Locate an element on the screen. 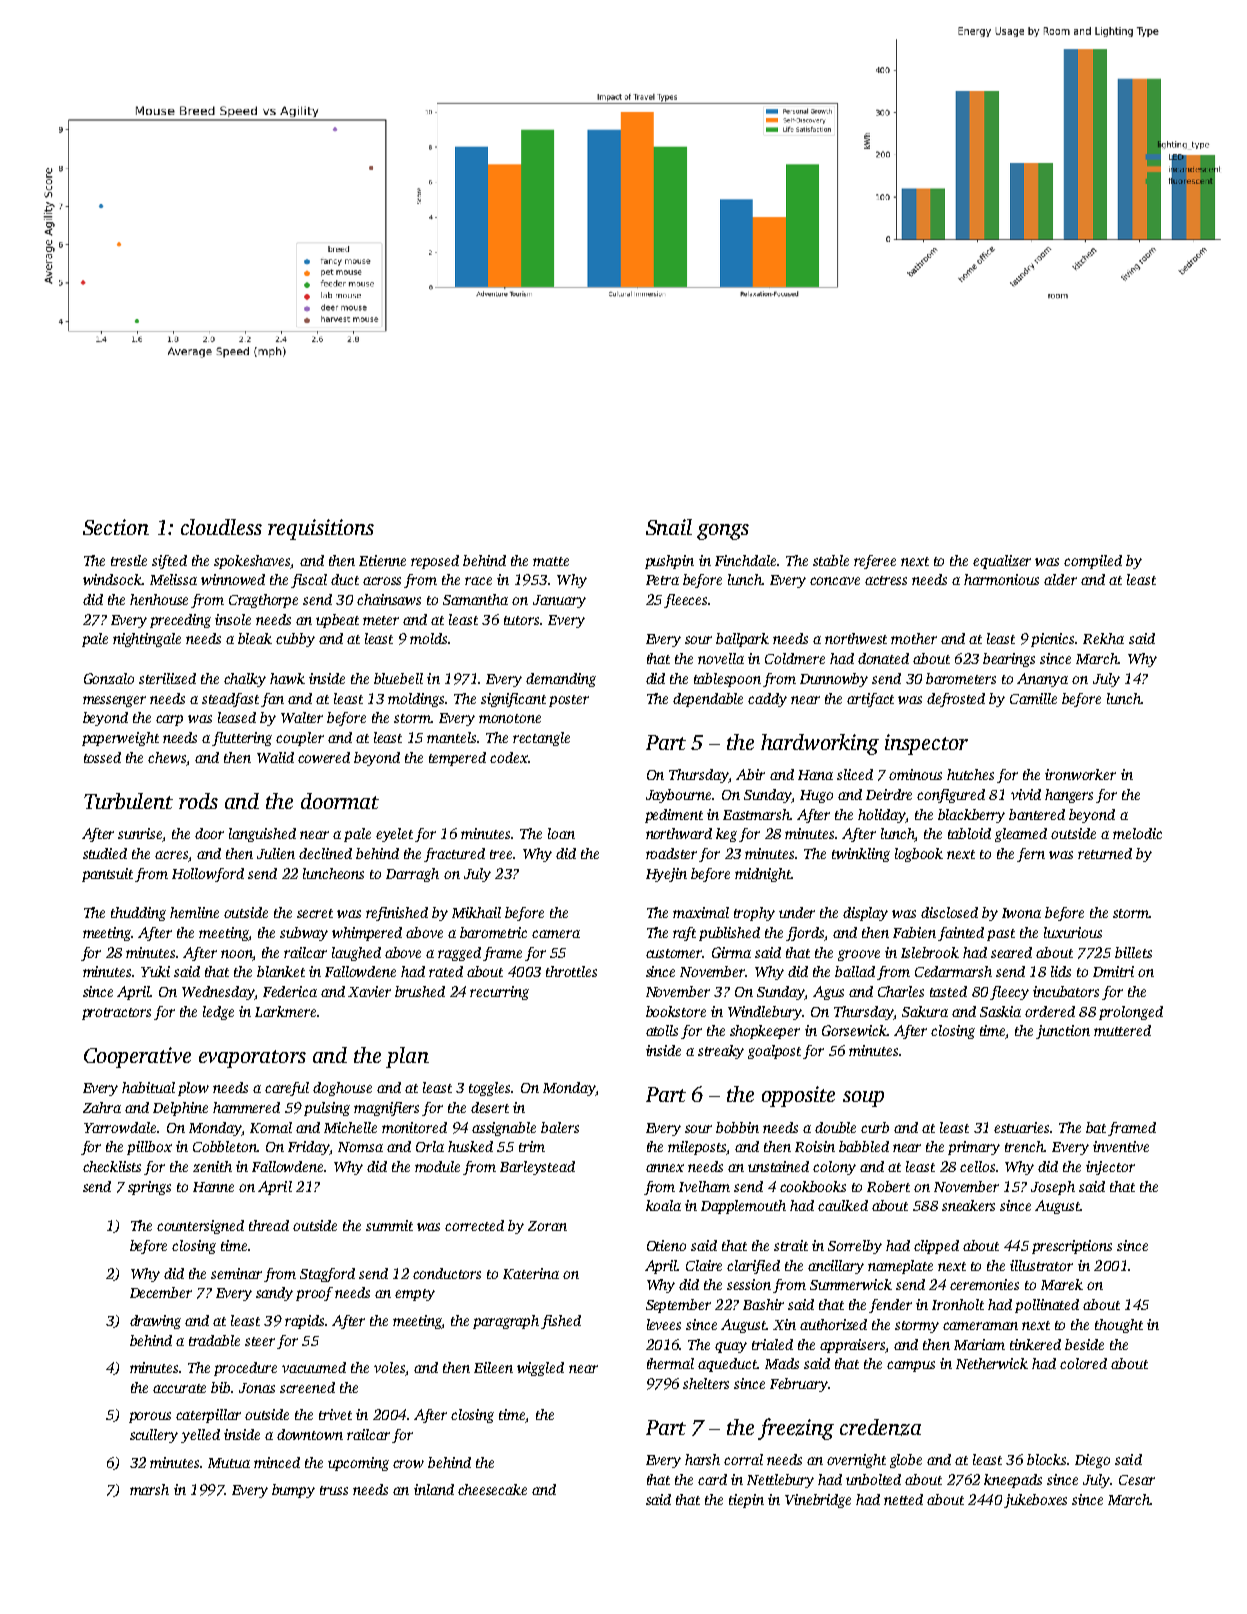 This screenshot has width=1247, height=1614. cheesecake is located at coordinates (492, 1489).
